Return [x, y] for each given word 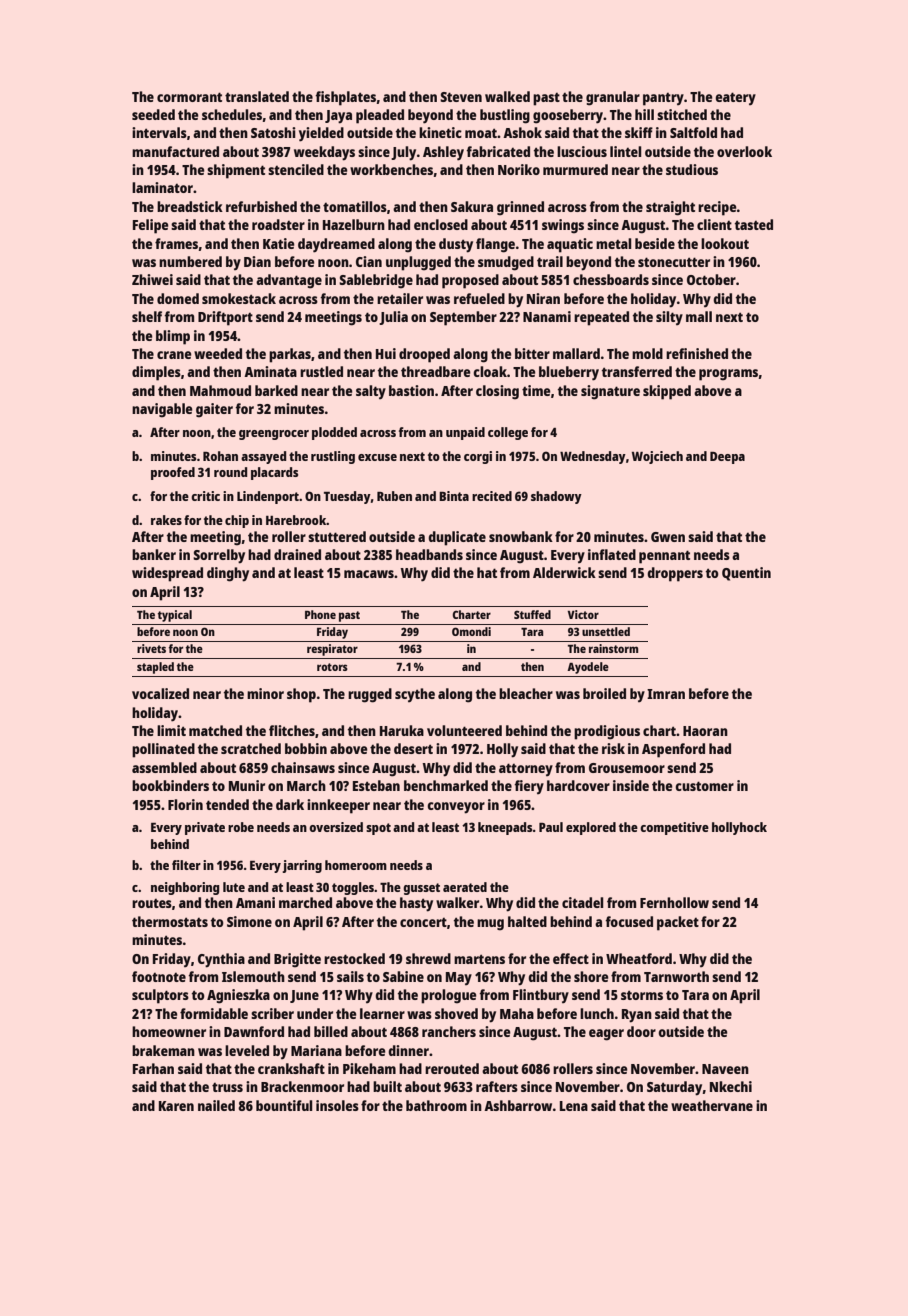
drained [297, 554]
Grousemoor [627, 768]
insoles [337, 1105]
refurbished [261, 206]
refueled [479, 298]
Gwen [668, 537]
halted [527, 921]
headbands [429, 554]
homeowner [169, 1031]
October [711, 279]
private [205, 828]
